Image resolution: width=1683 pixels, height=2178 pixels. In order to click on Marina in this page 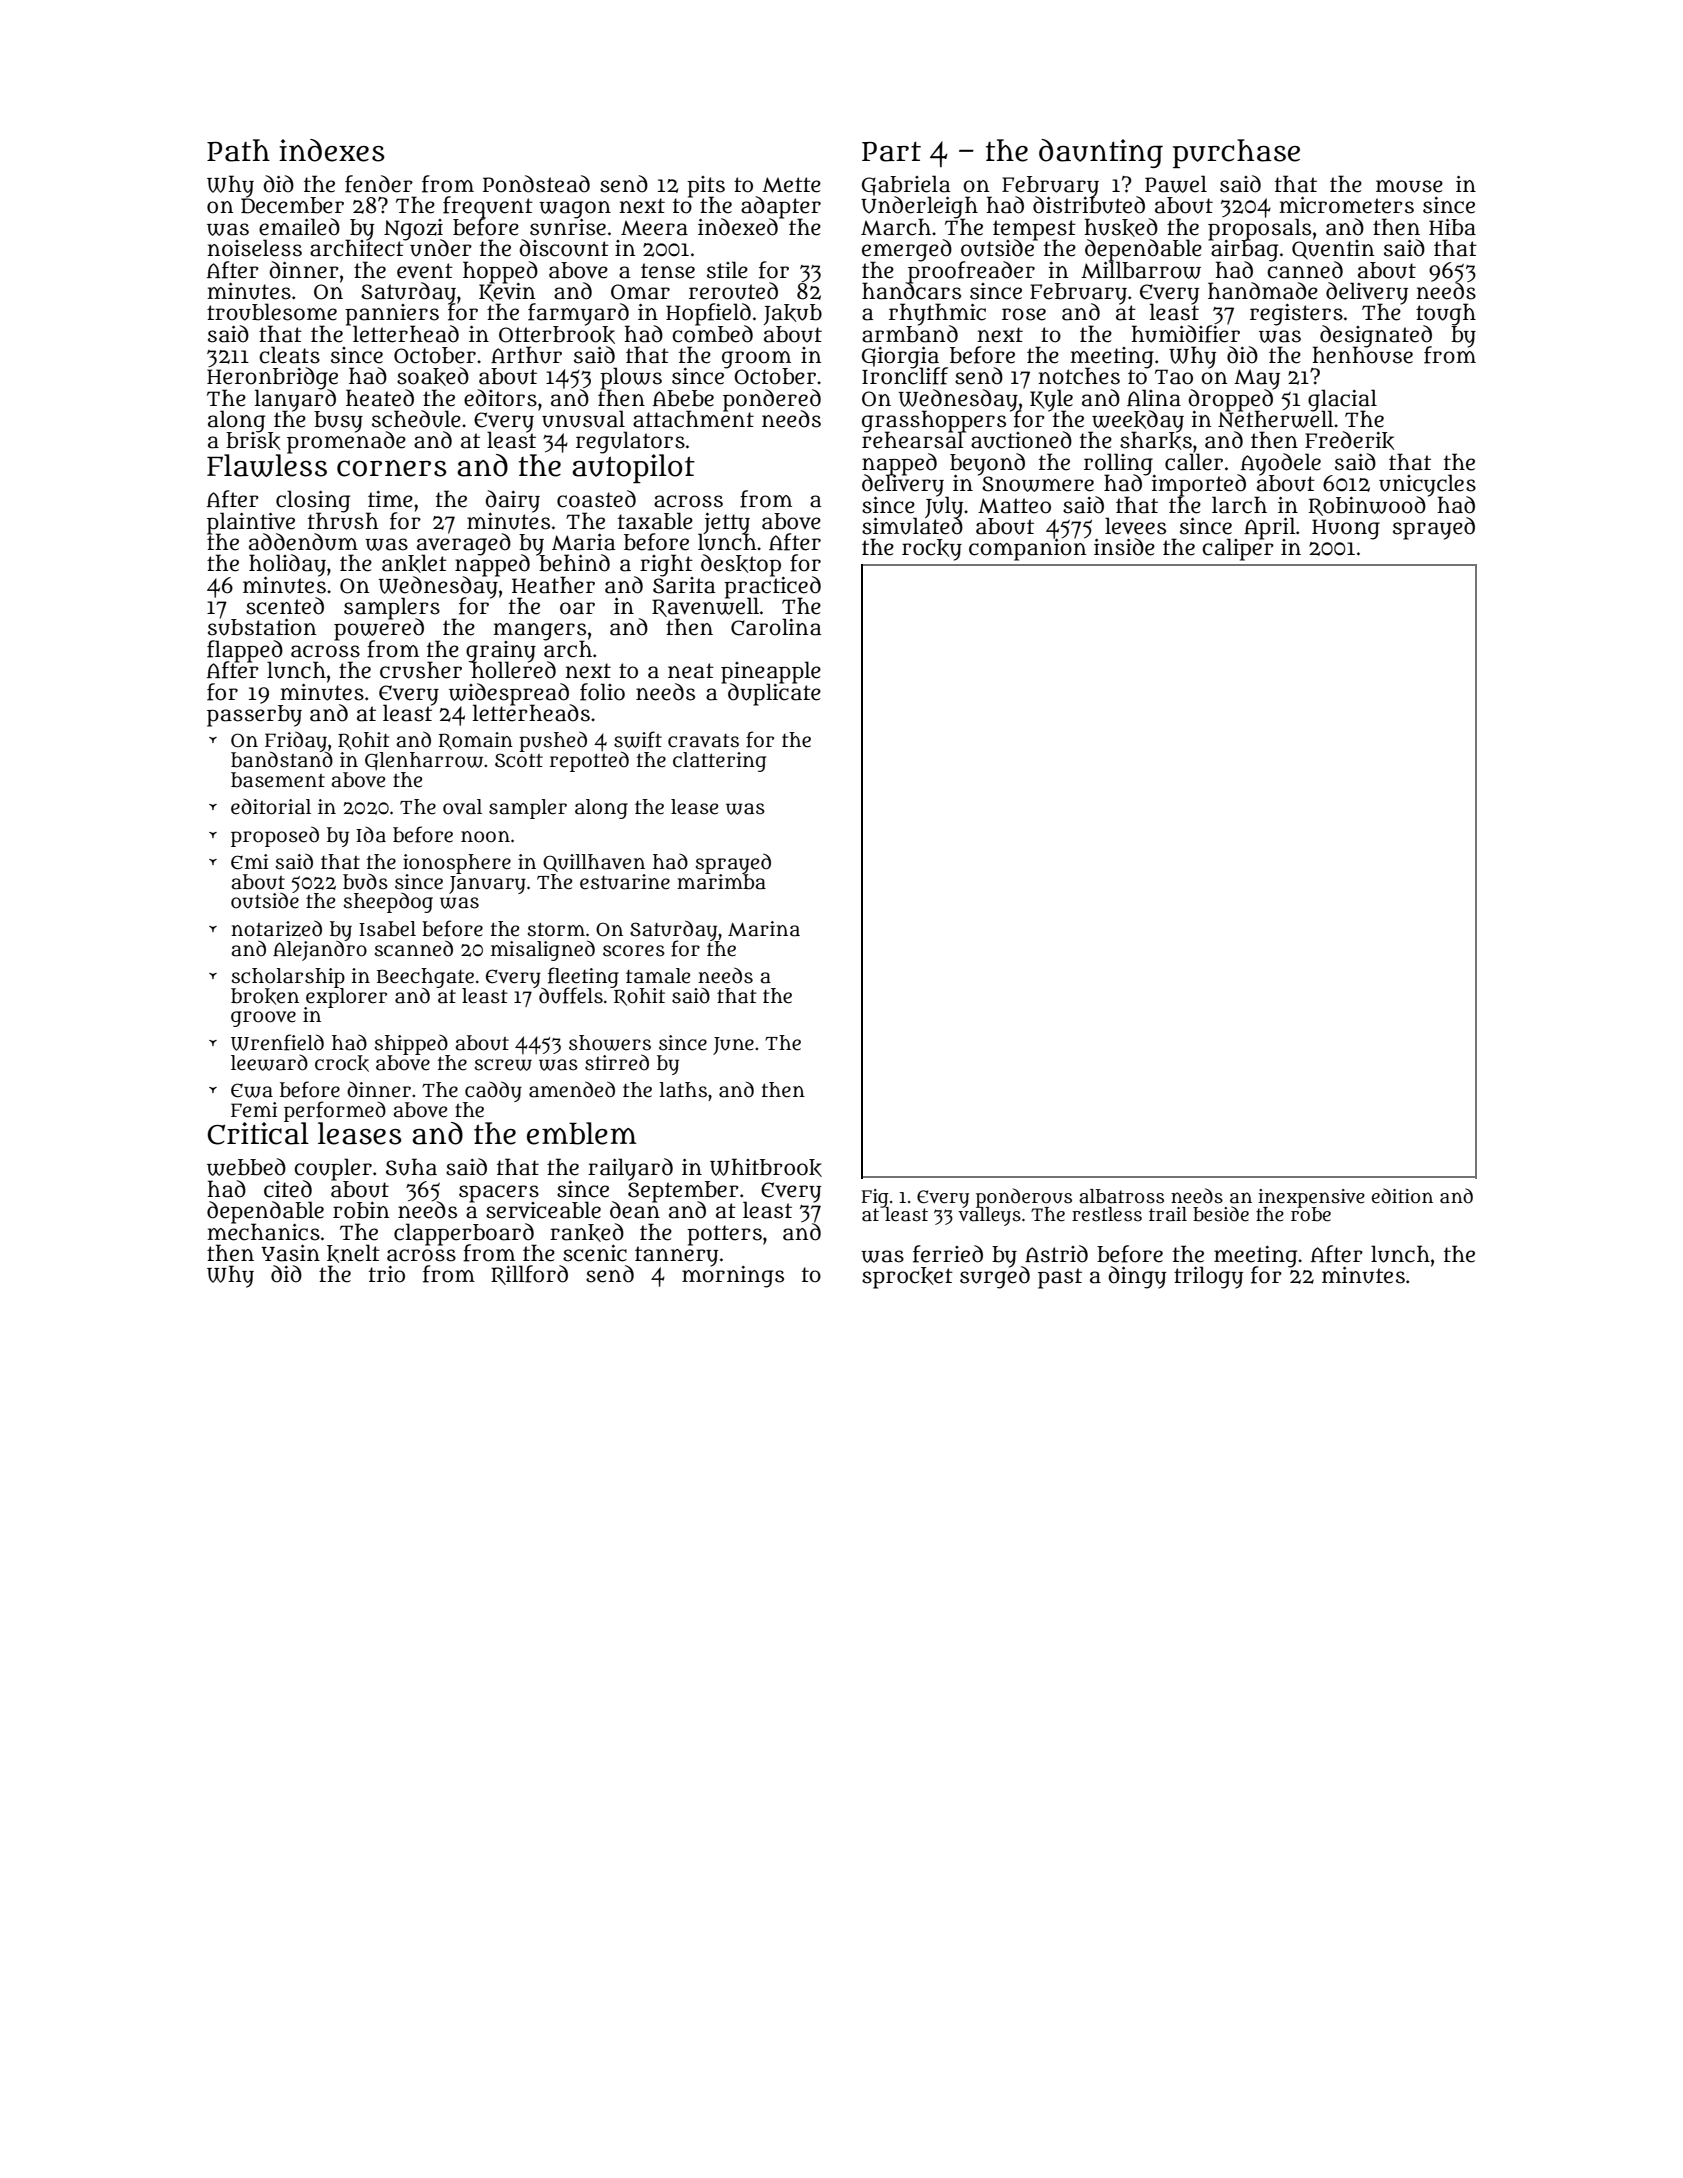, I will do `click(764, 929)`.
